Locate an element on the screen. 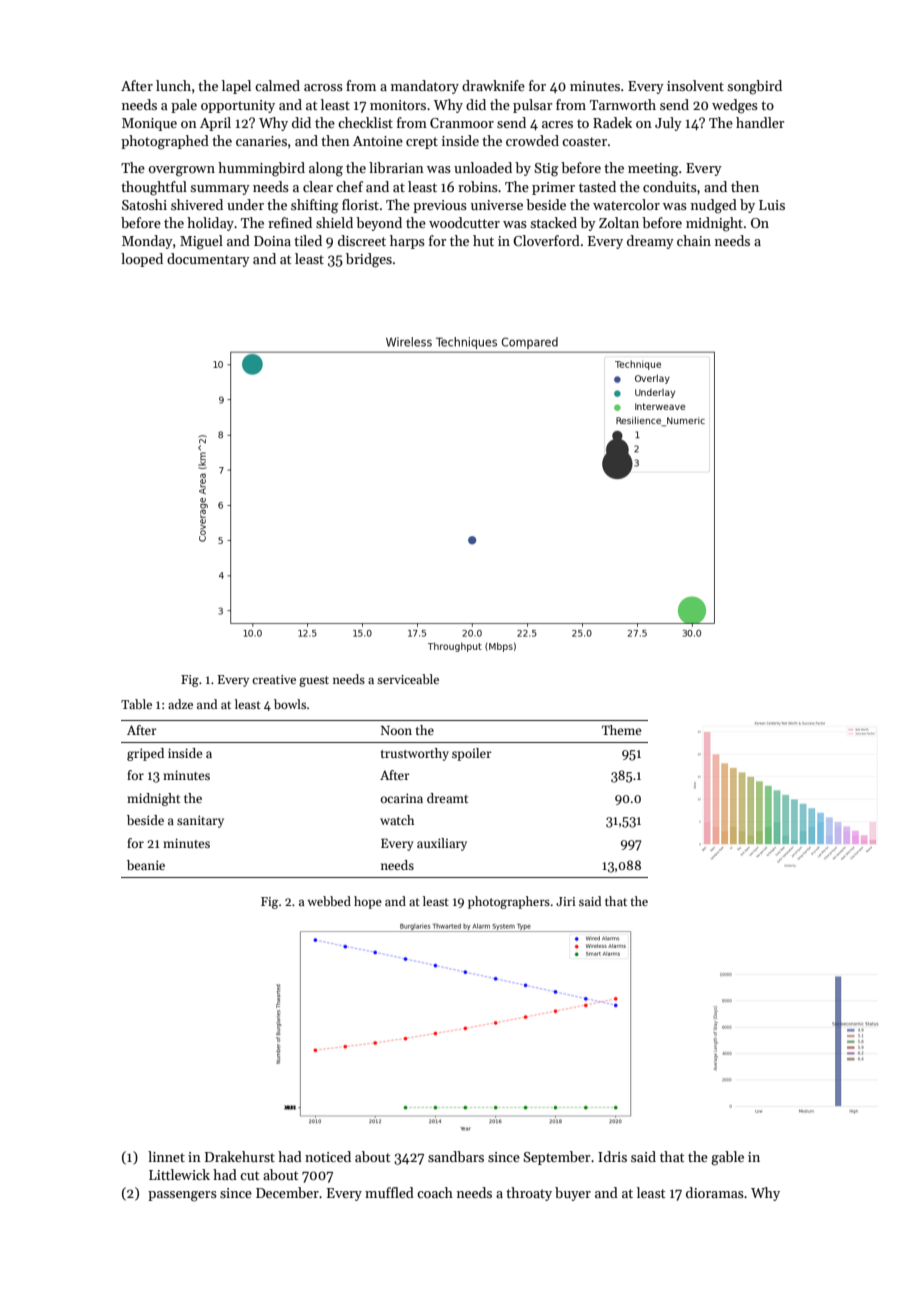 The image size is (909, 1291). auxiliary is located at coordinates (442, 844).
